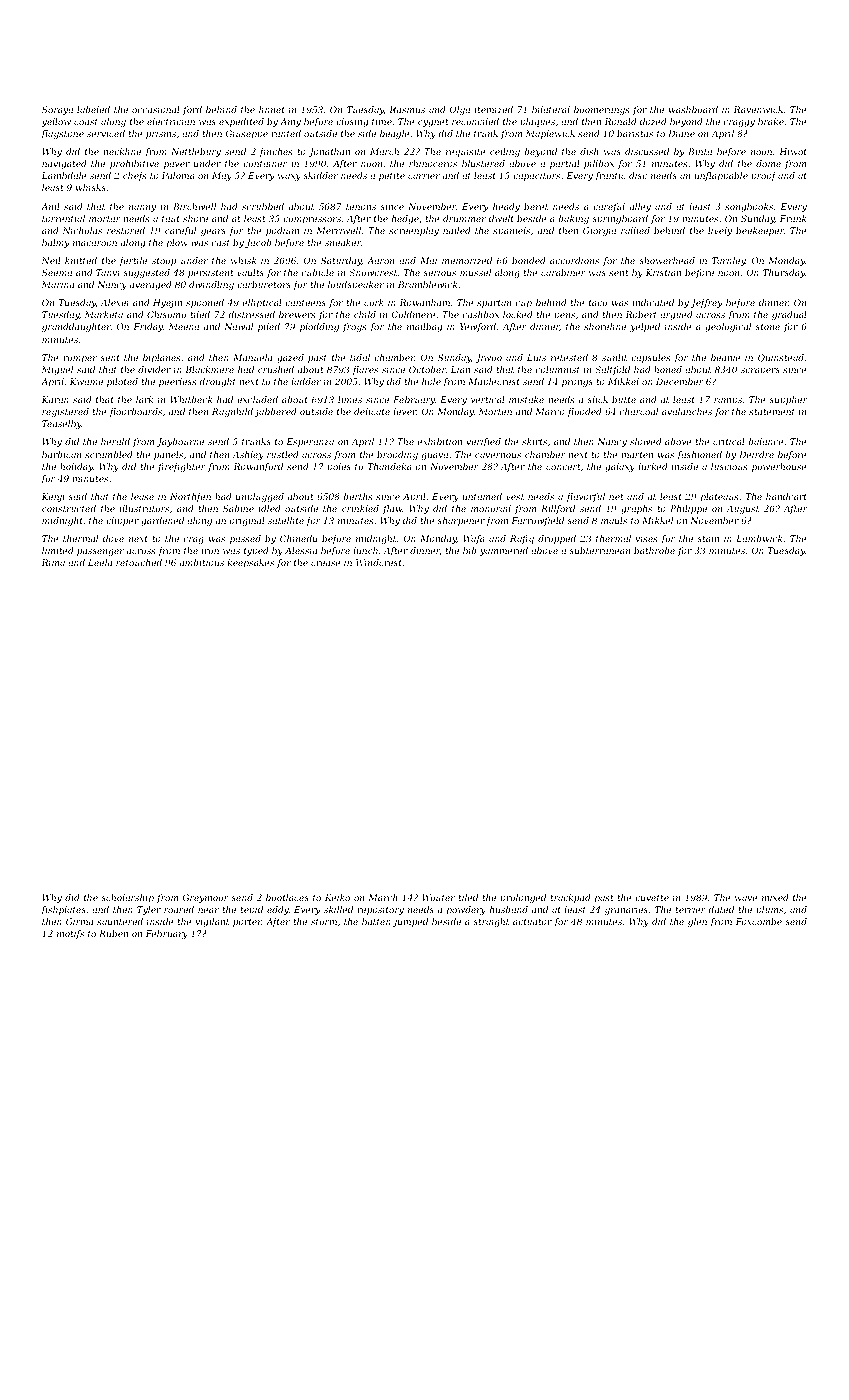 The height and width of the screenshot is (1400, 849). I want to click on bathrobe, so click(654, 550).
